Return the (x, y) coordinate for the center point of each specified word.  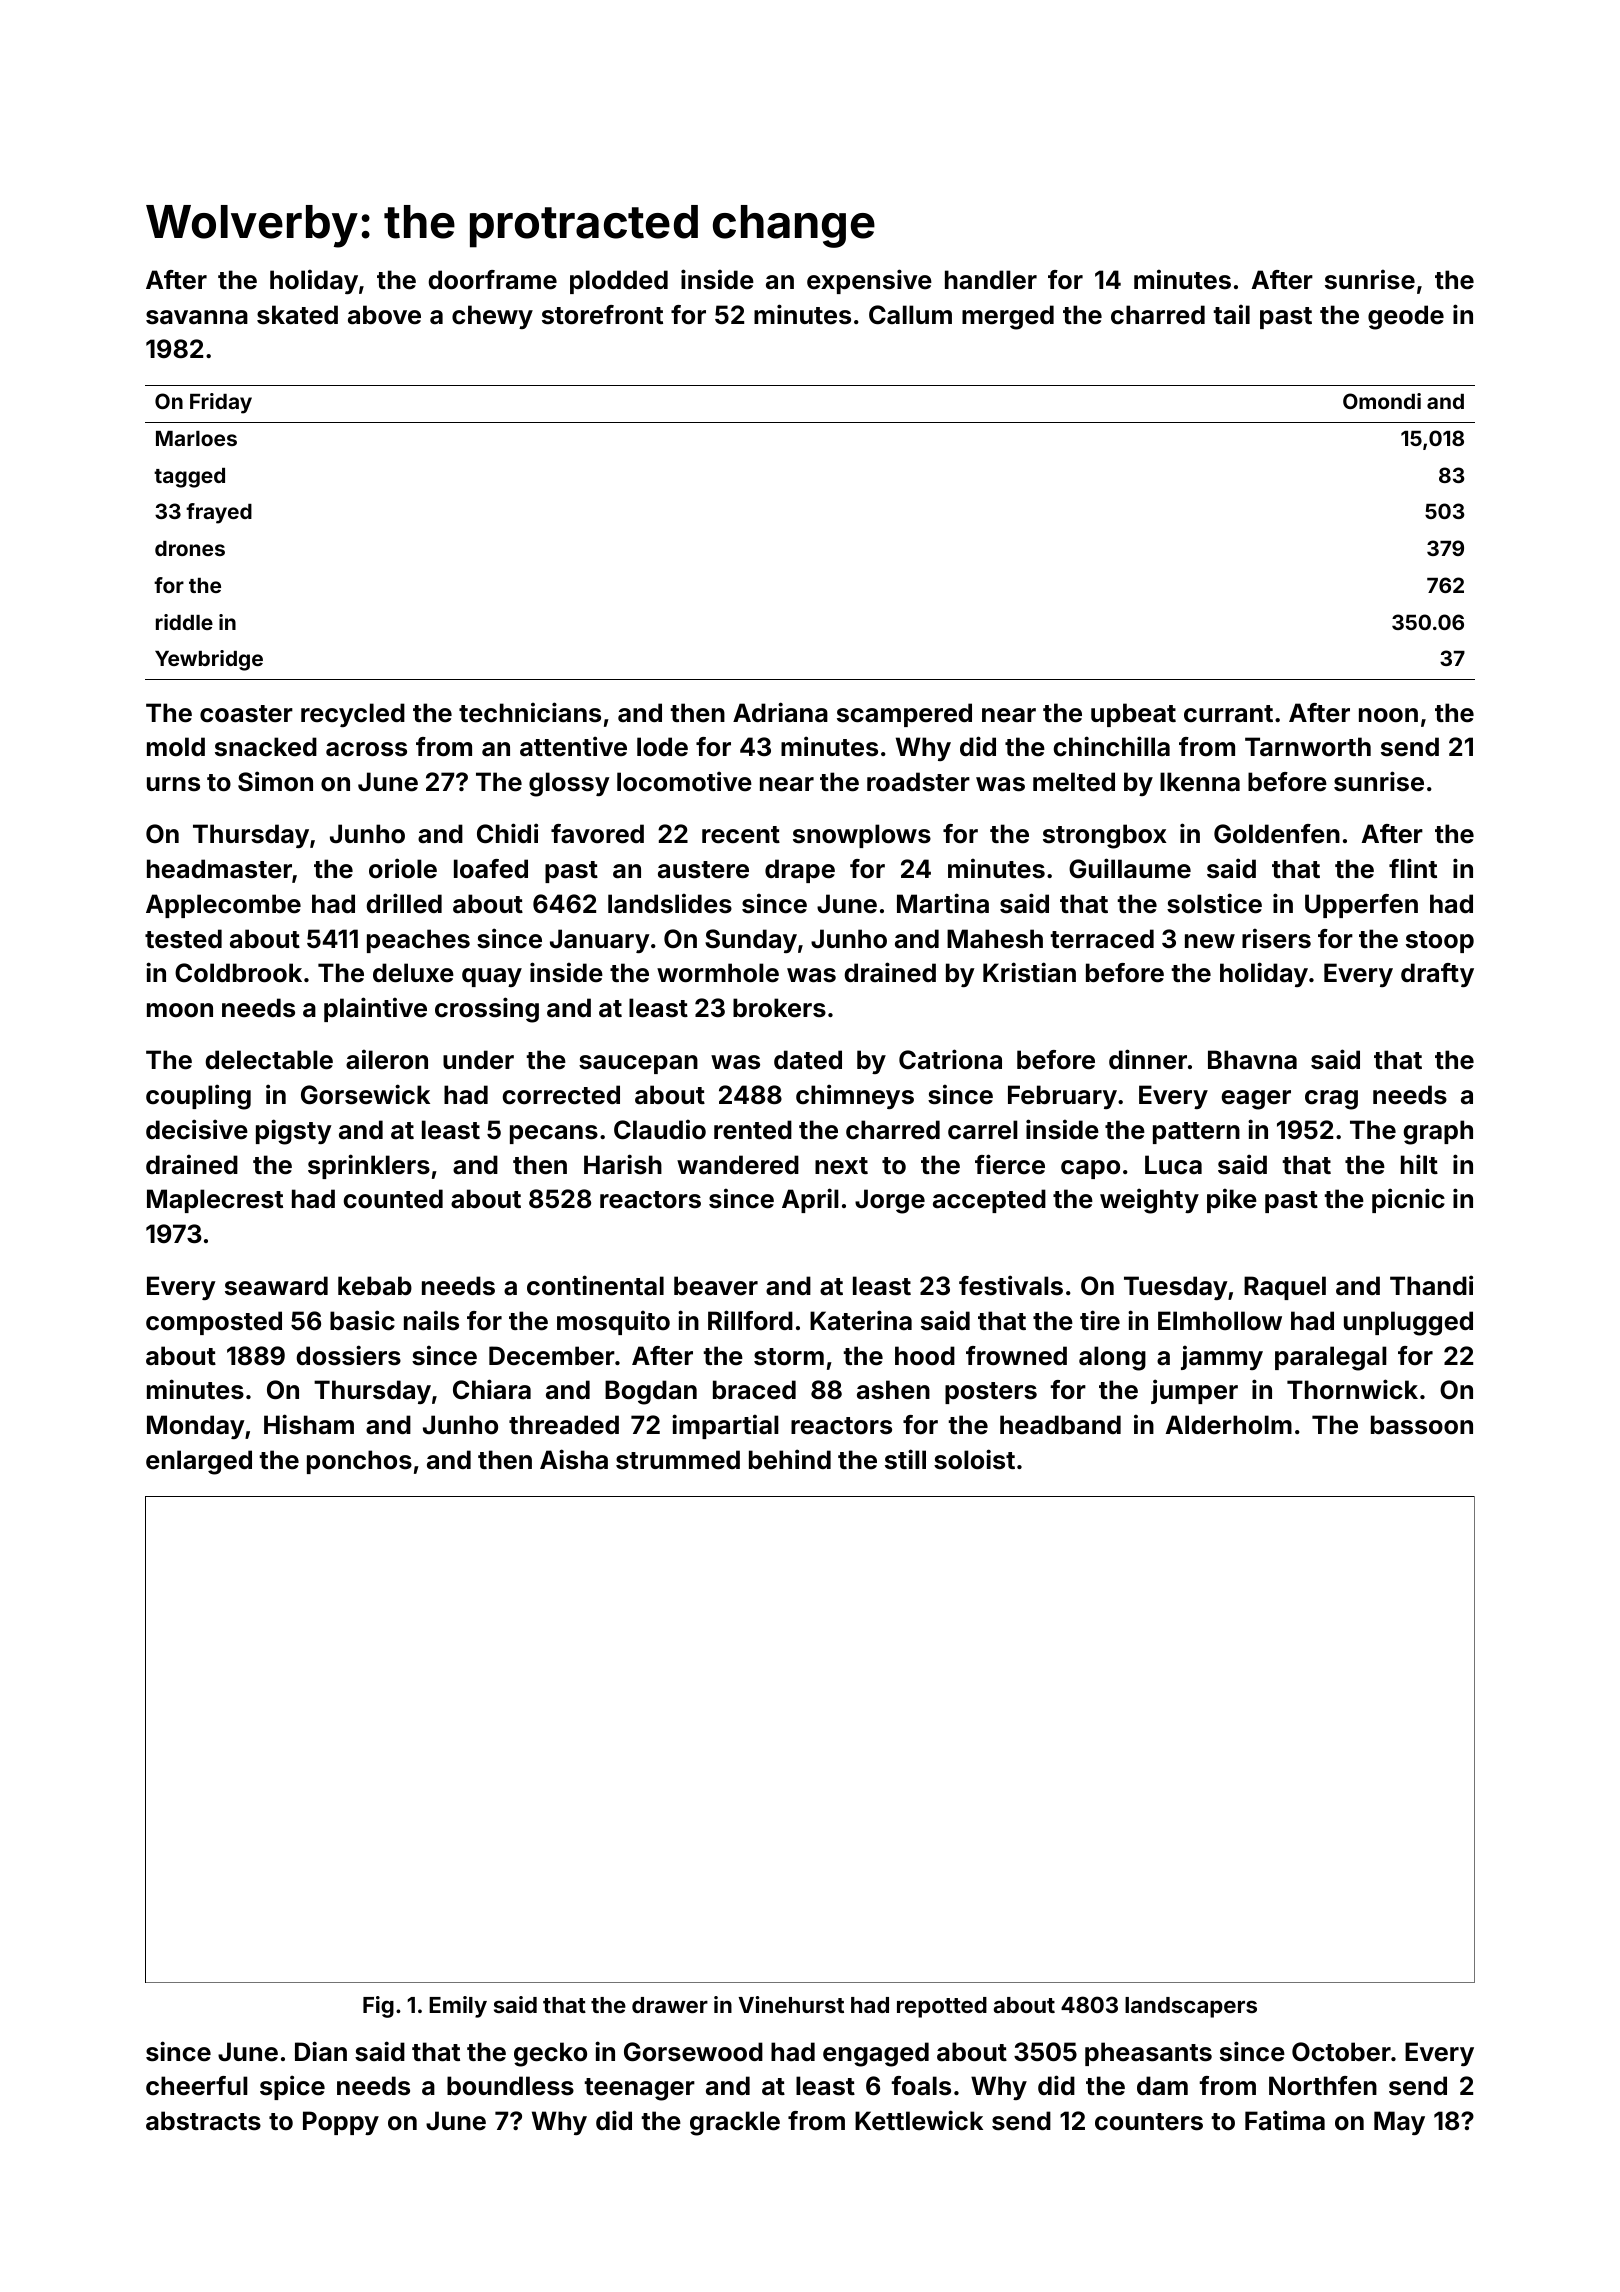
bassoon (1422, 1425)
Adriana (780, 712)
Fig (378, 2007)
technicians (530, 712)
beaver (716, 1286)
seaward (276, 1286)
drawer (670, 2005)
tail (1231, 314)
